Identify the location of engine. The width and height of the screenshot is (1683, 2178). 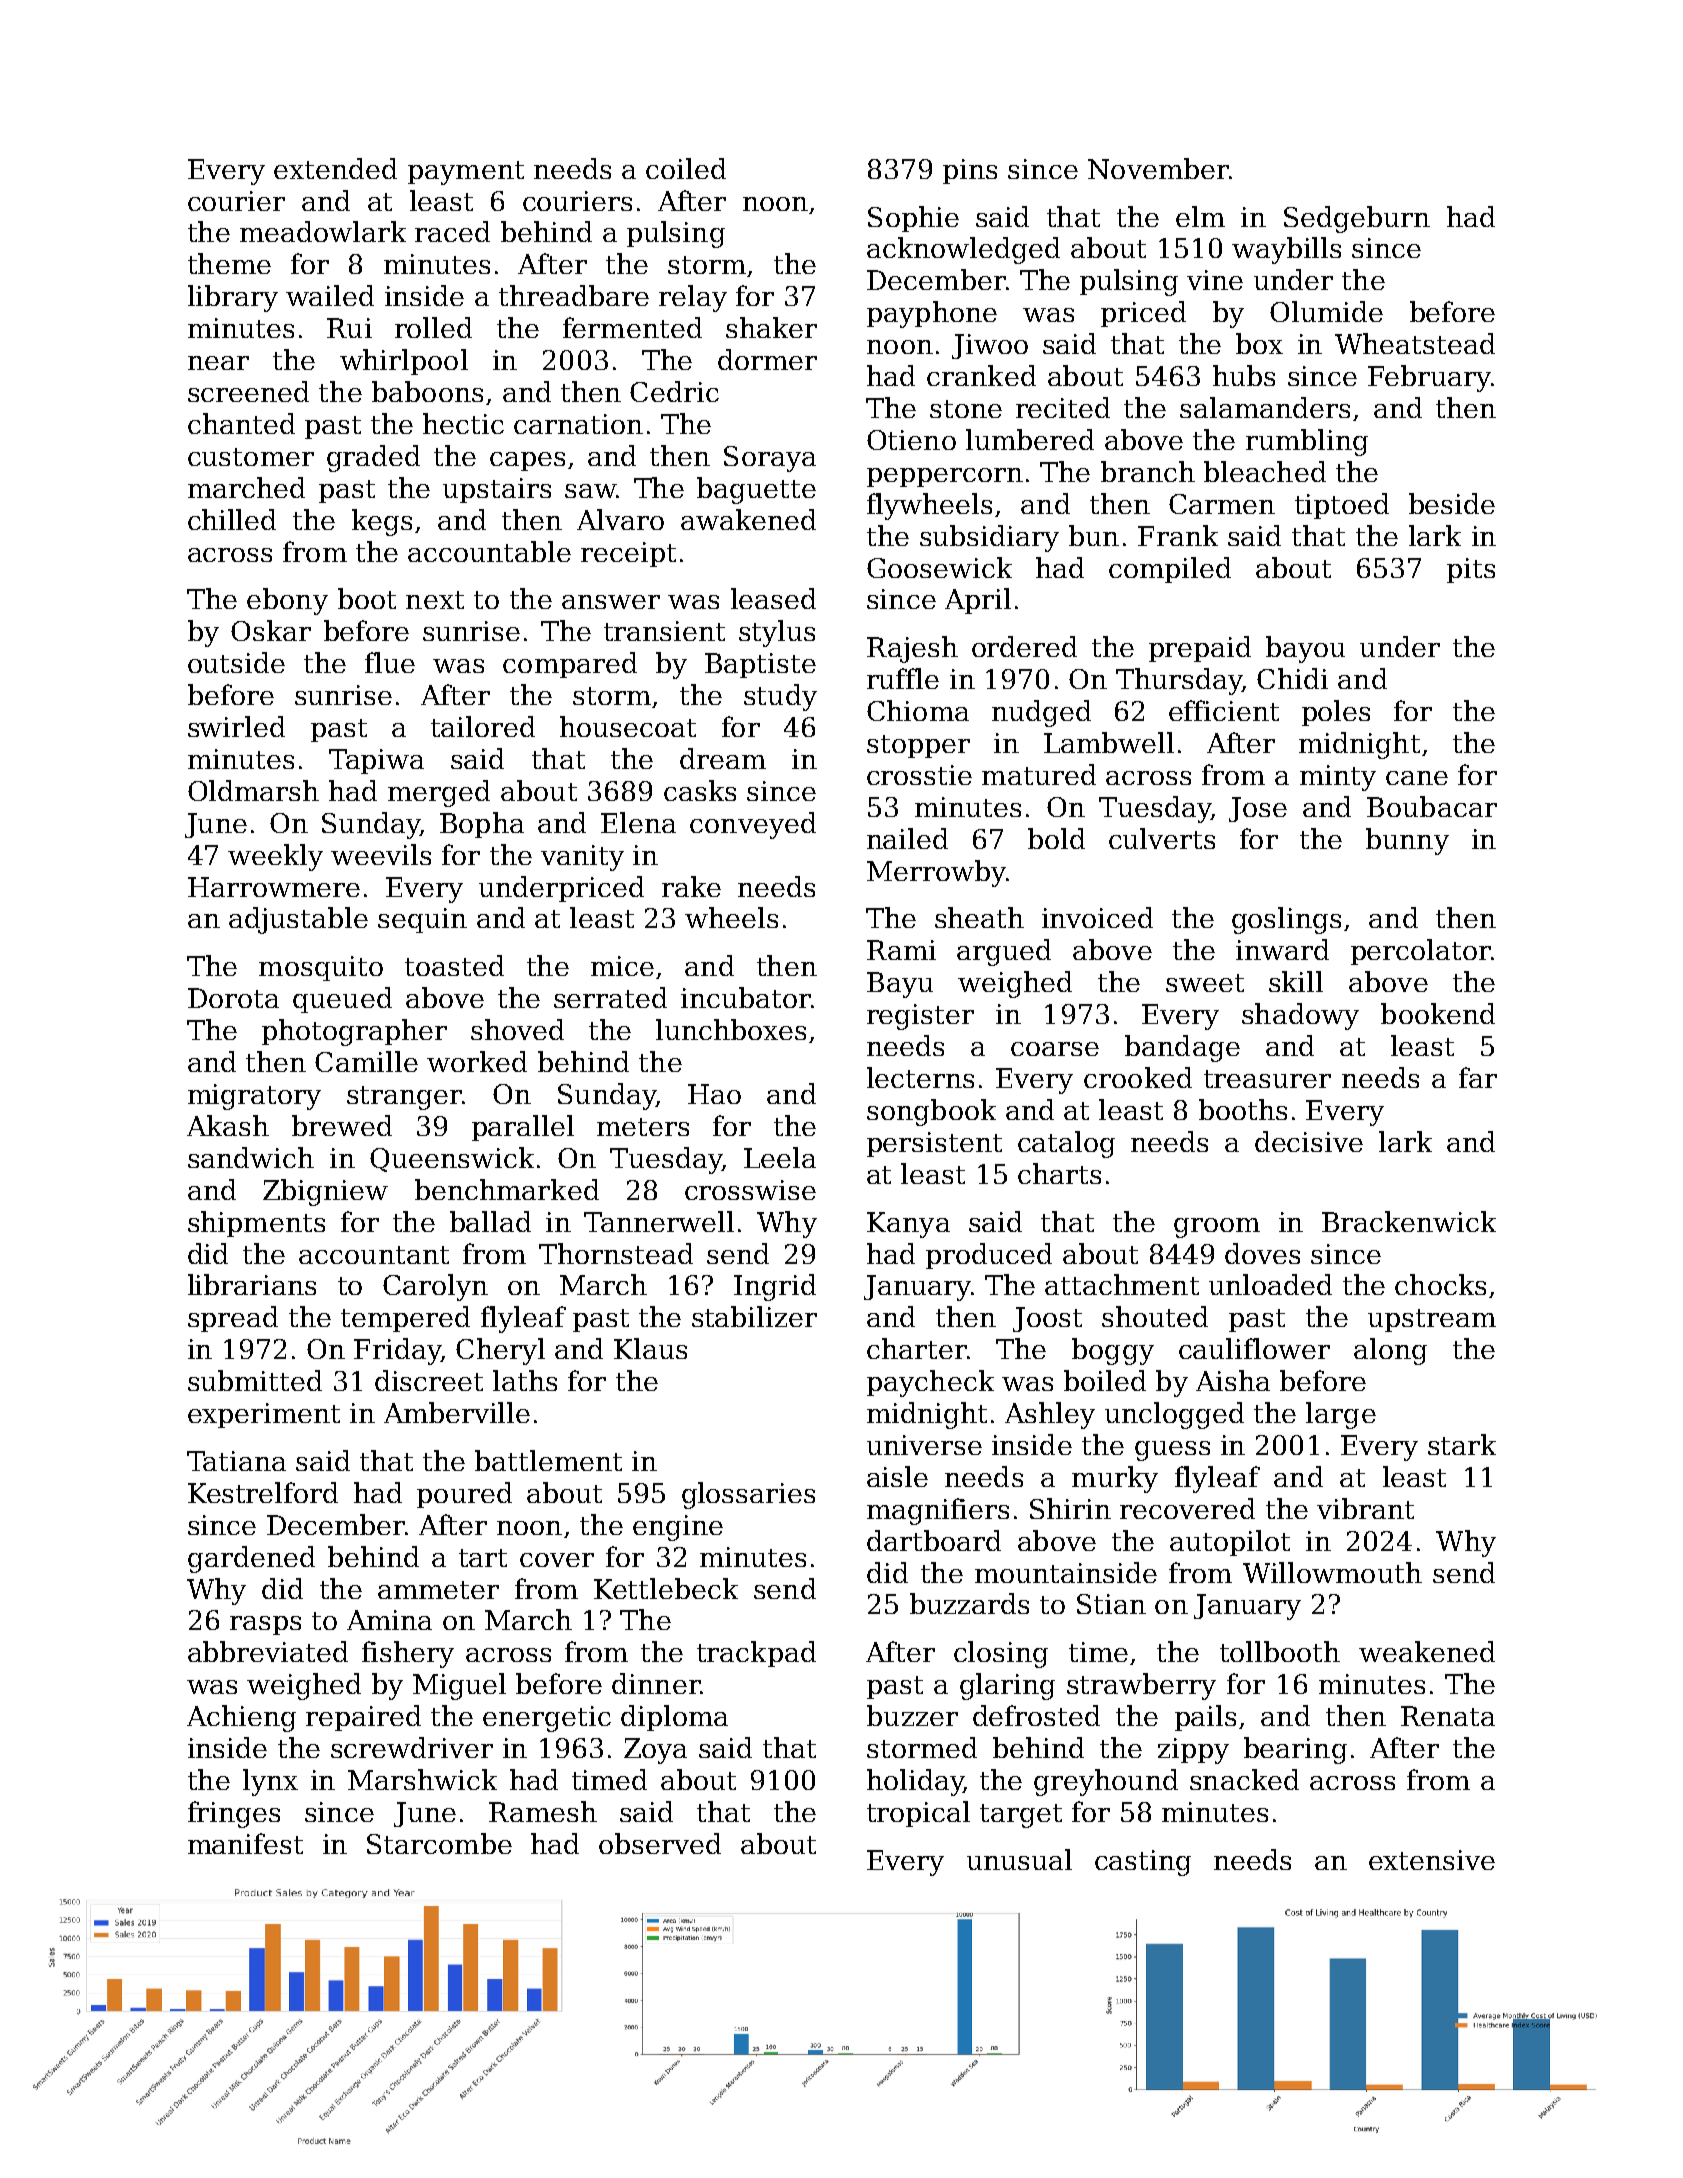
(678, 1528).
